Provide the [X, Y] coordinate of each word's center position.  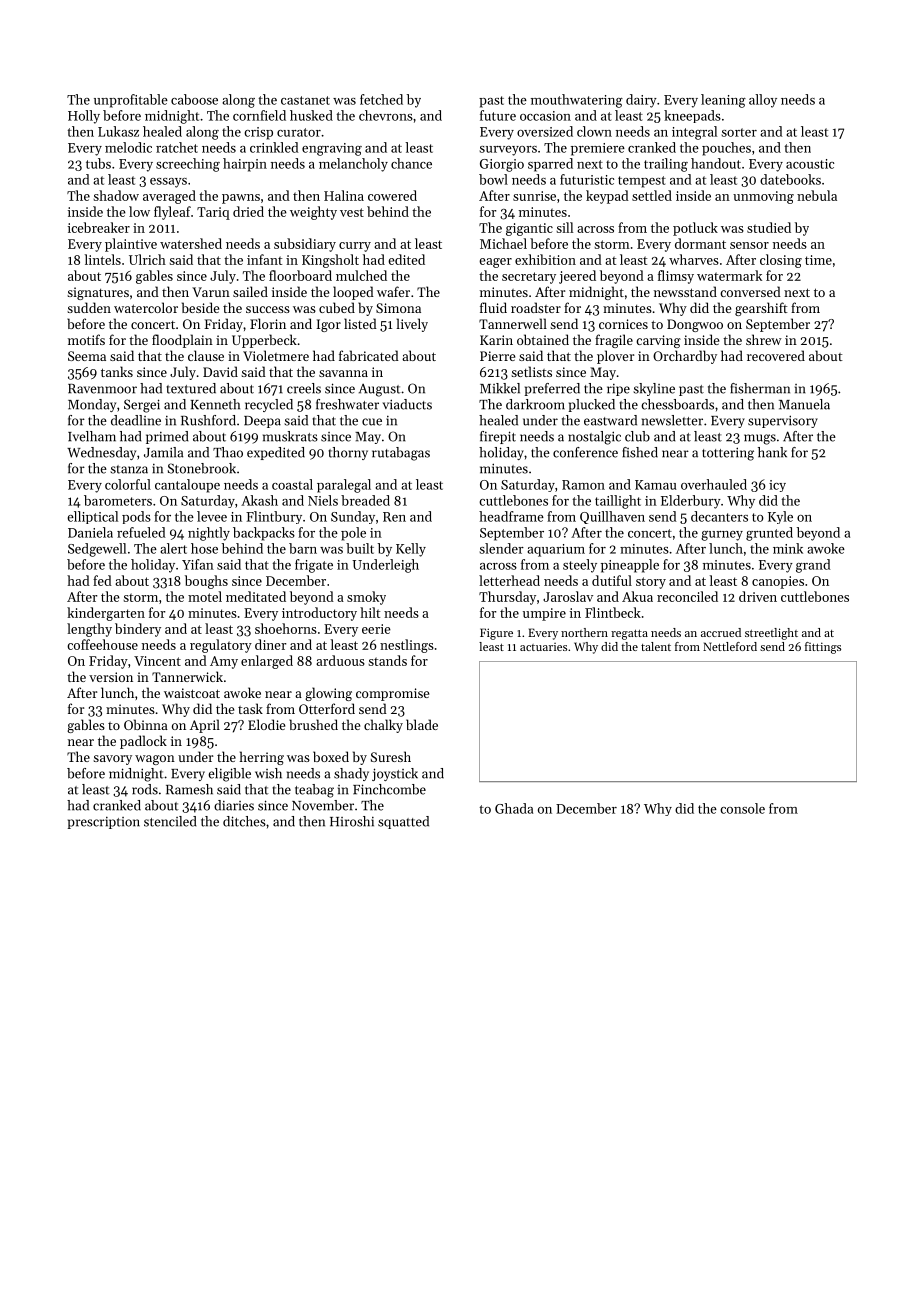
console [742, 808]
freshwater [347, 404]
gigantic [529, 229]
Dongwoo [695, 325]
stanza [129, 469]
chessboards [677, 404]
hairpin [245, 165]
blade [422, 724]
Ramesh [189, 789]
